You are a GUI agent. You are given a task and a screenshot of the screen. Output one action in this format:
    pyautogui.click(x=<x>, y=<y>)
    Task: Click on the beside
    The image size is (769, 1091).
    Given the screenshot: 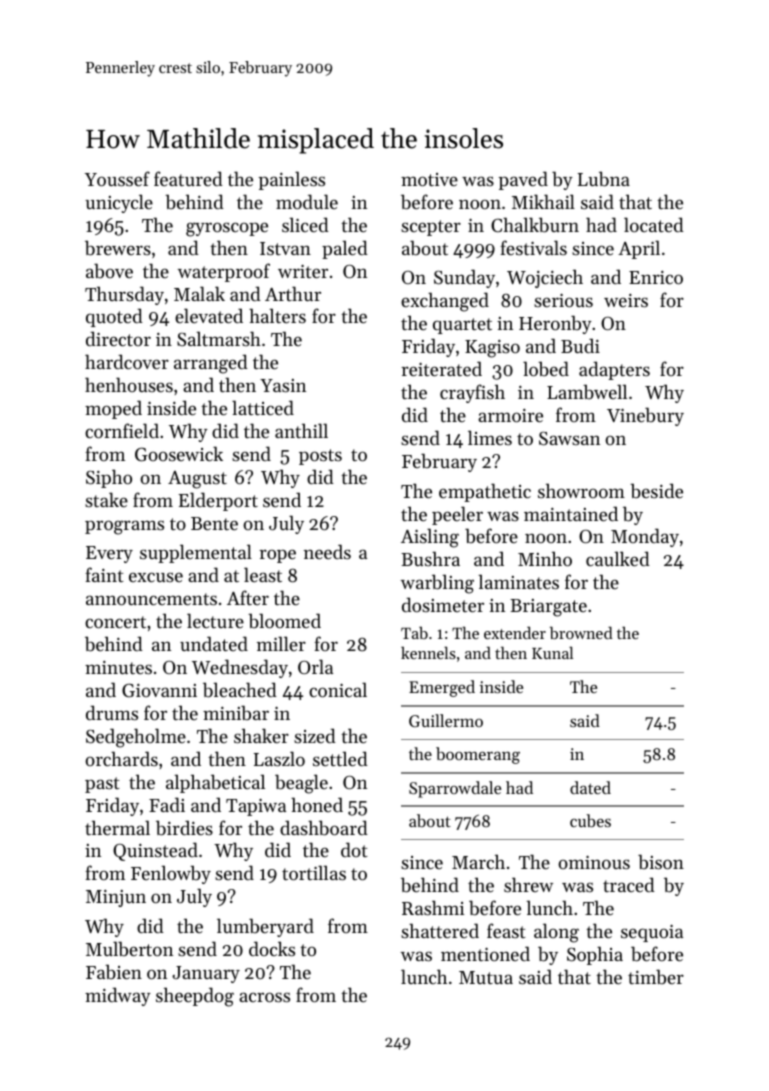 What is the action you would take?
    pyautogui.click(x=656, y=490)
